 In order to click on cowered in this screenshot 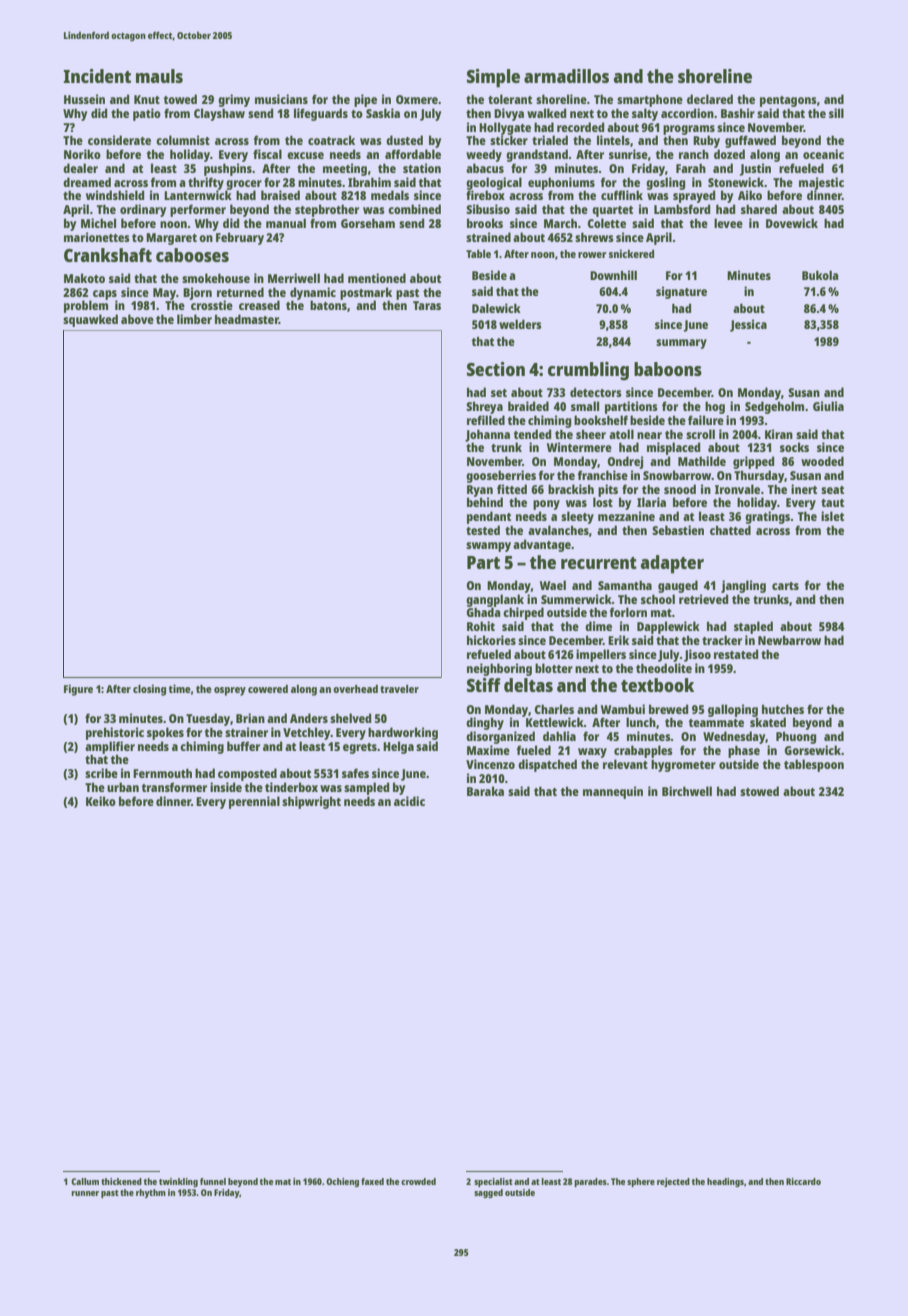, I will do `click(268, 689)`.
